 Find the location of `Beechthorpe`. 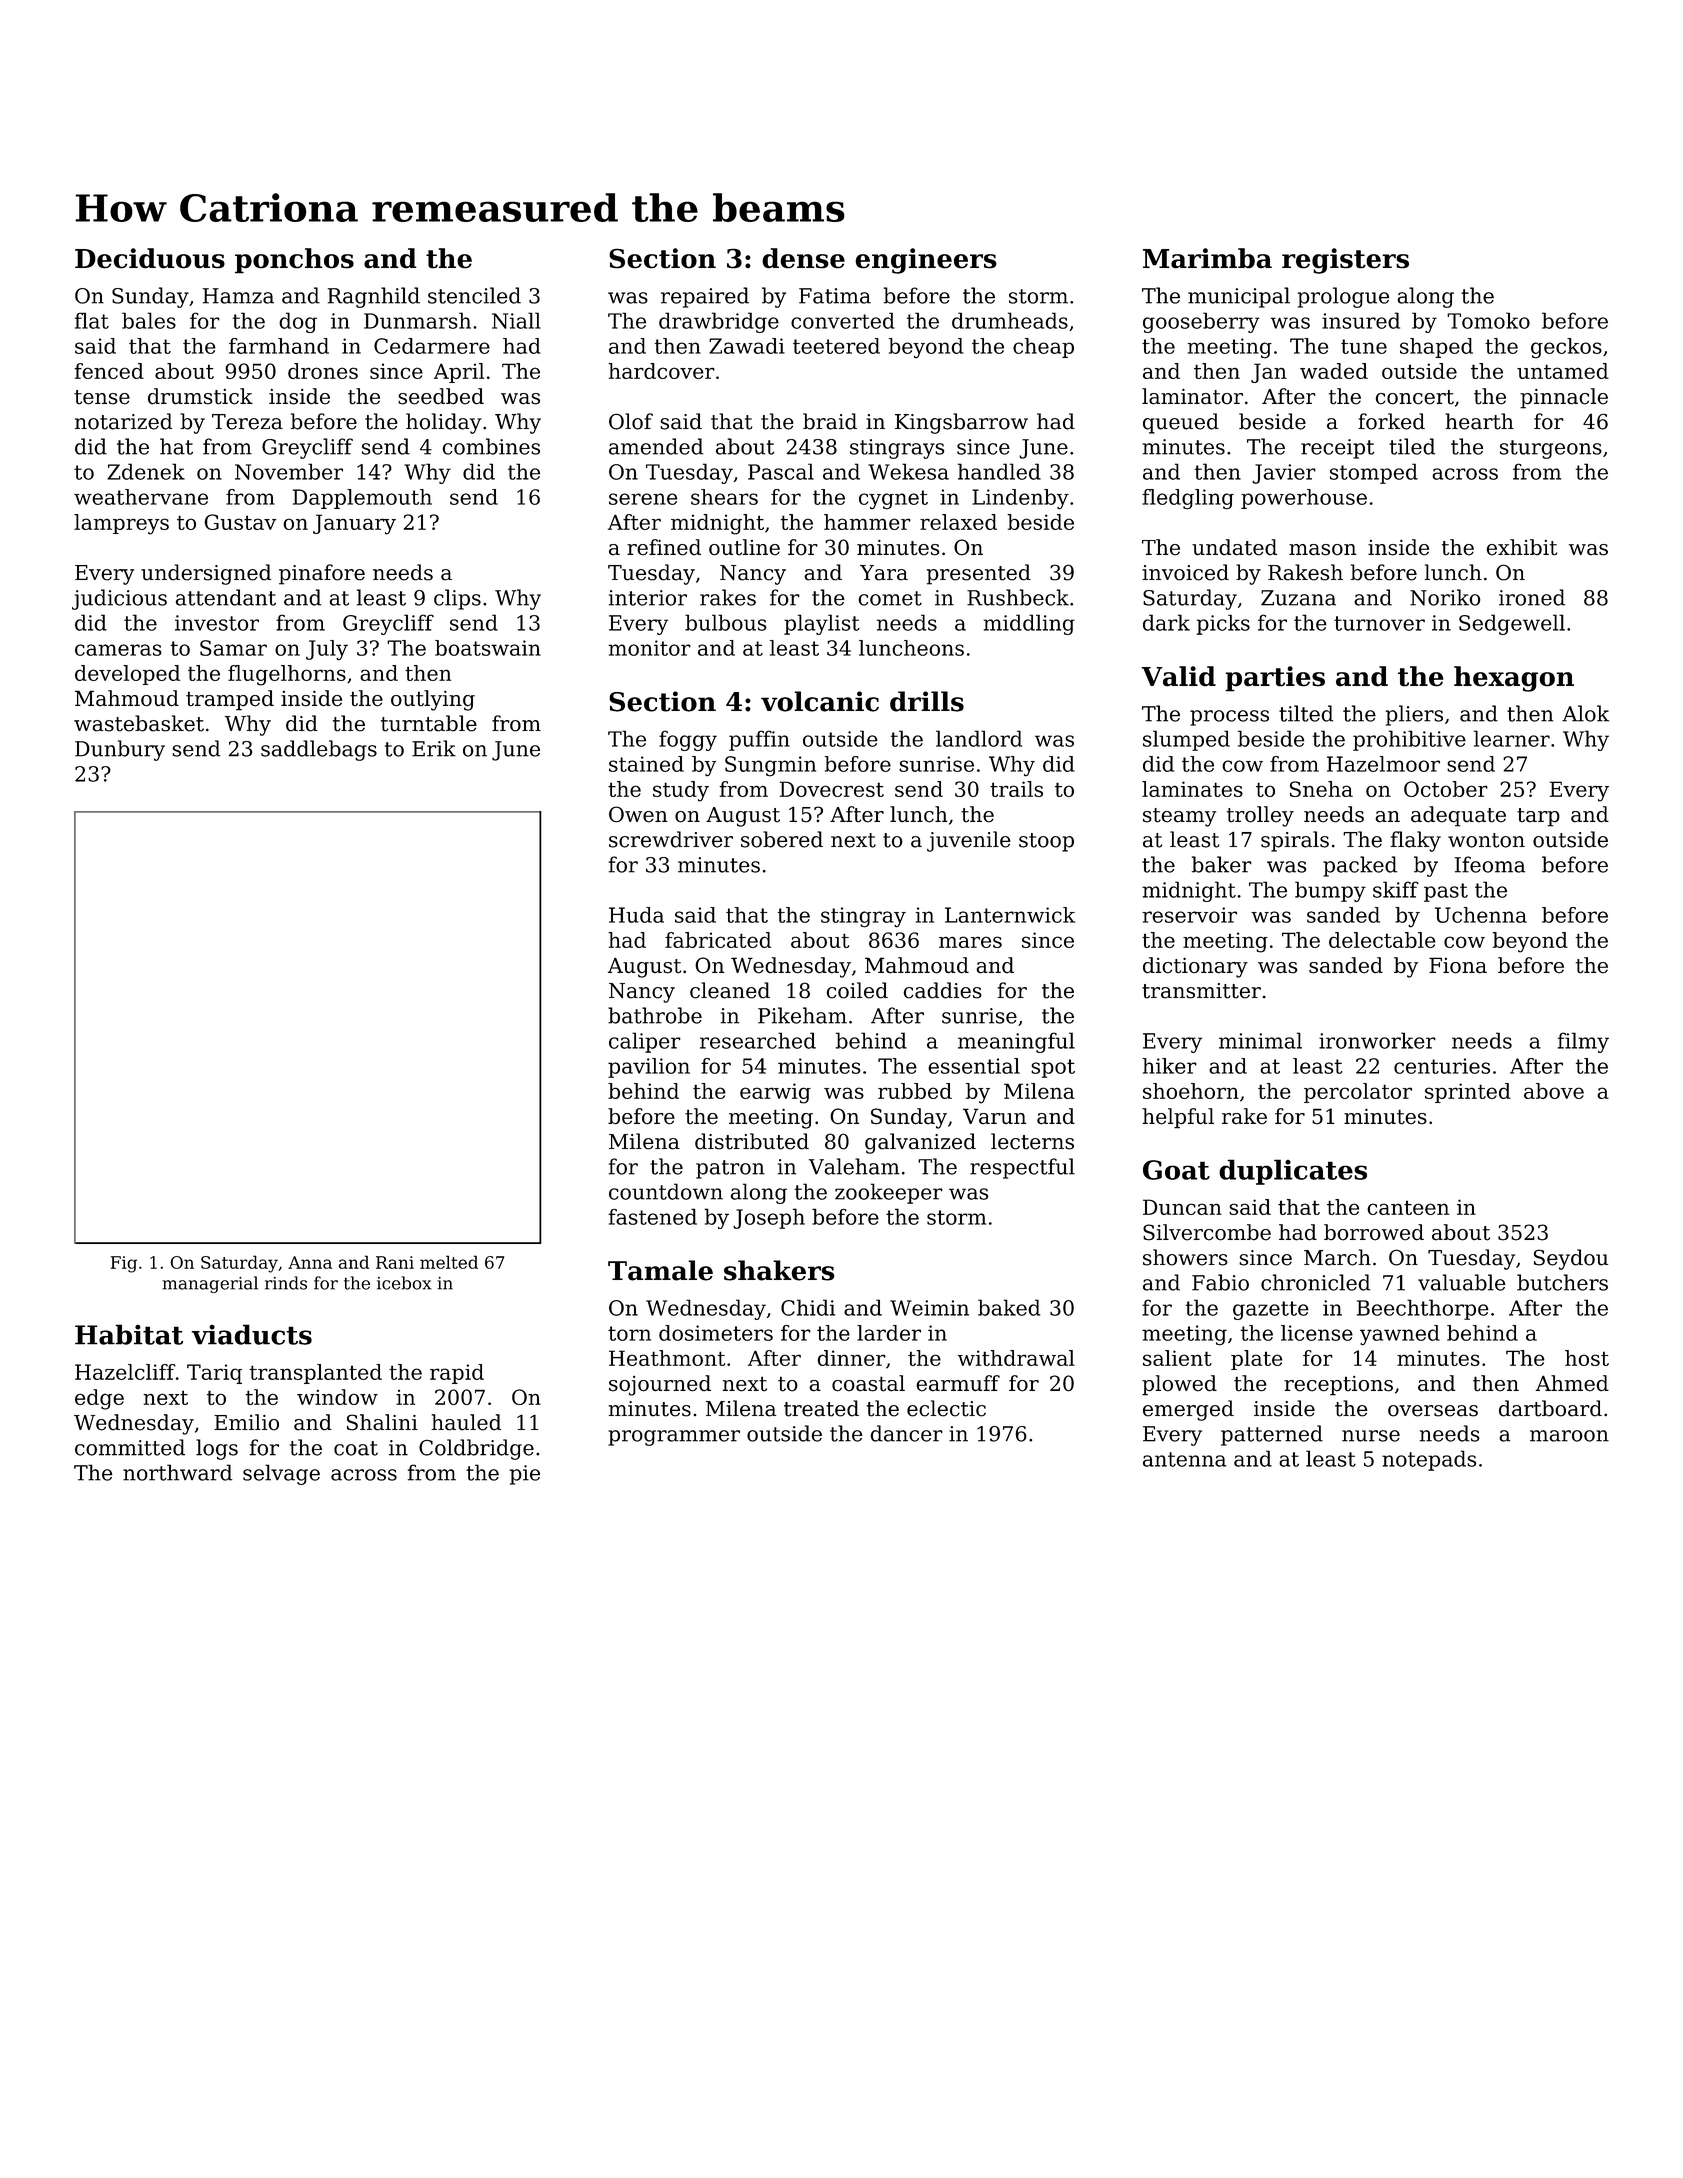

Beechthorpe is located at coordinates (1423, 1309).
